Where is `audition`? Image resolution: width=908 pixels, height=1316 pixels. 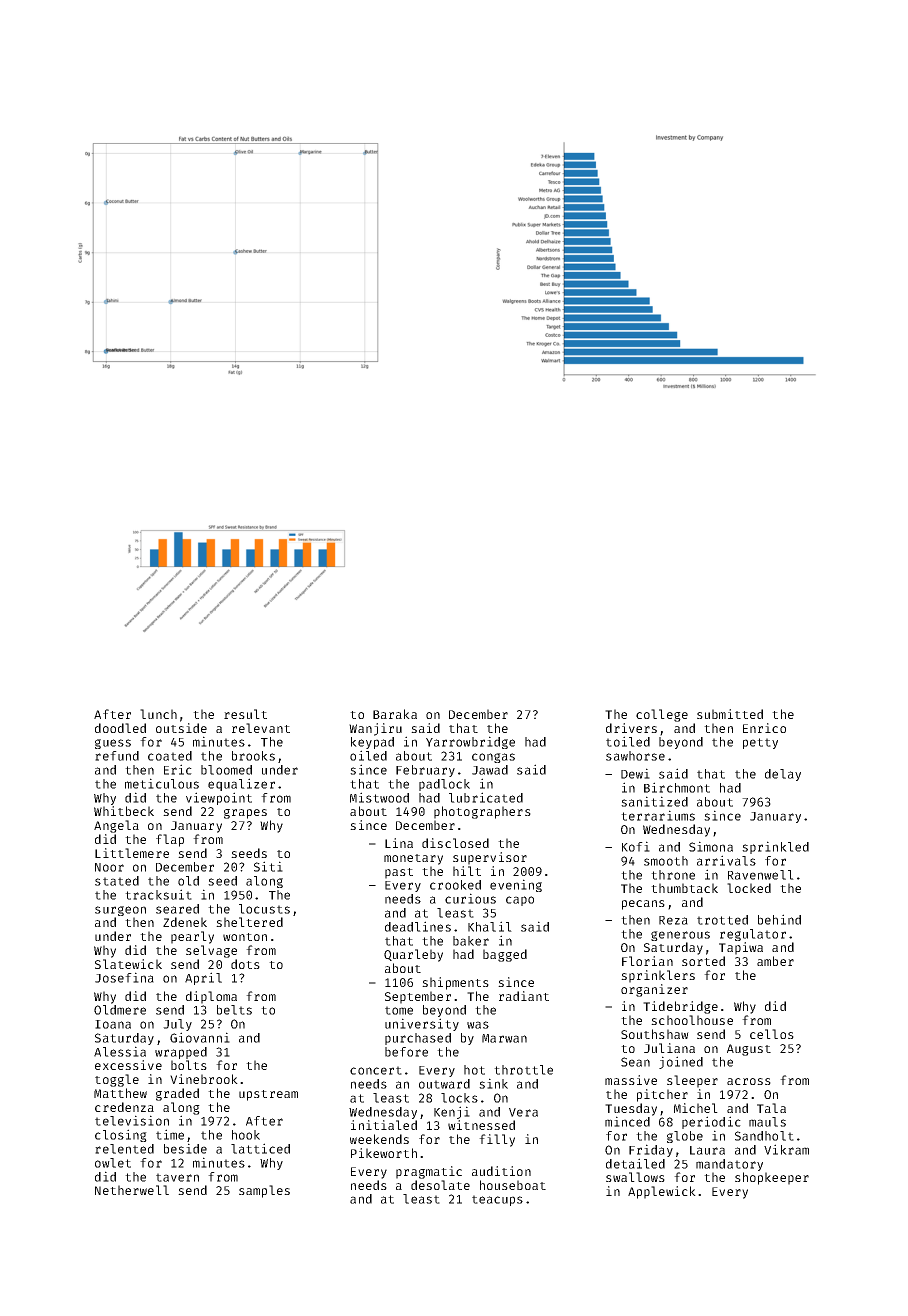
audition is located at coordinates (501, 1171).
